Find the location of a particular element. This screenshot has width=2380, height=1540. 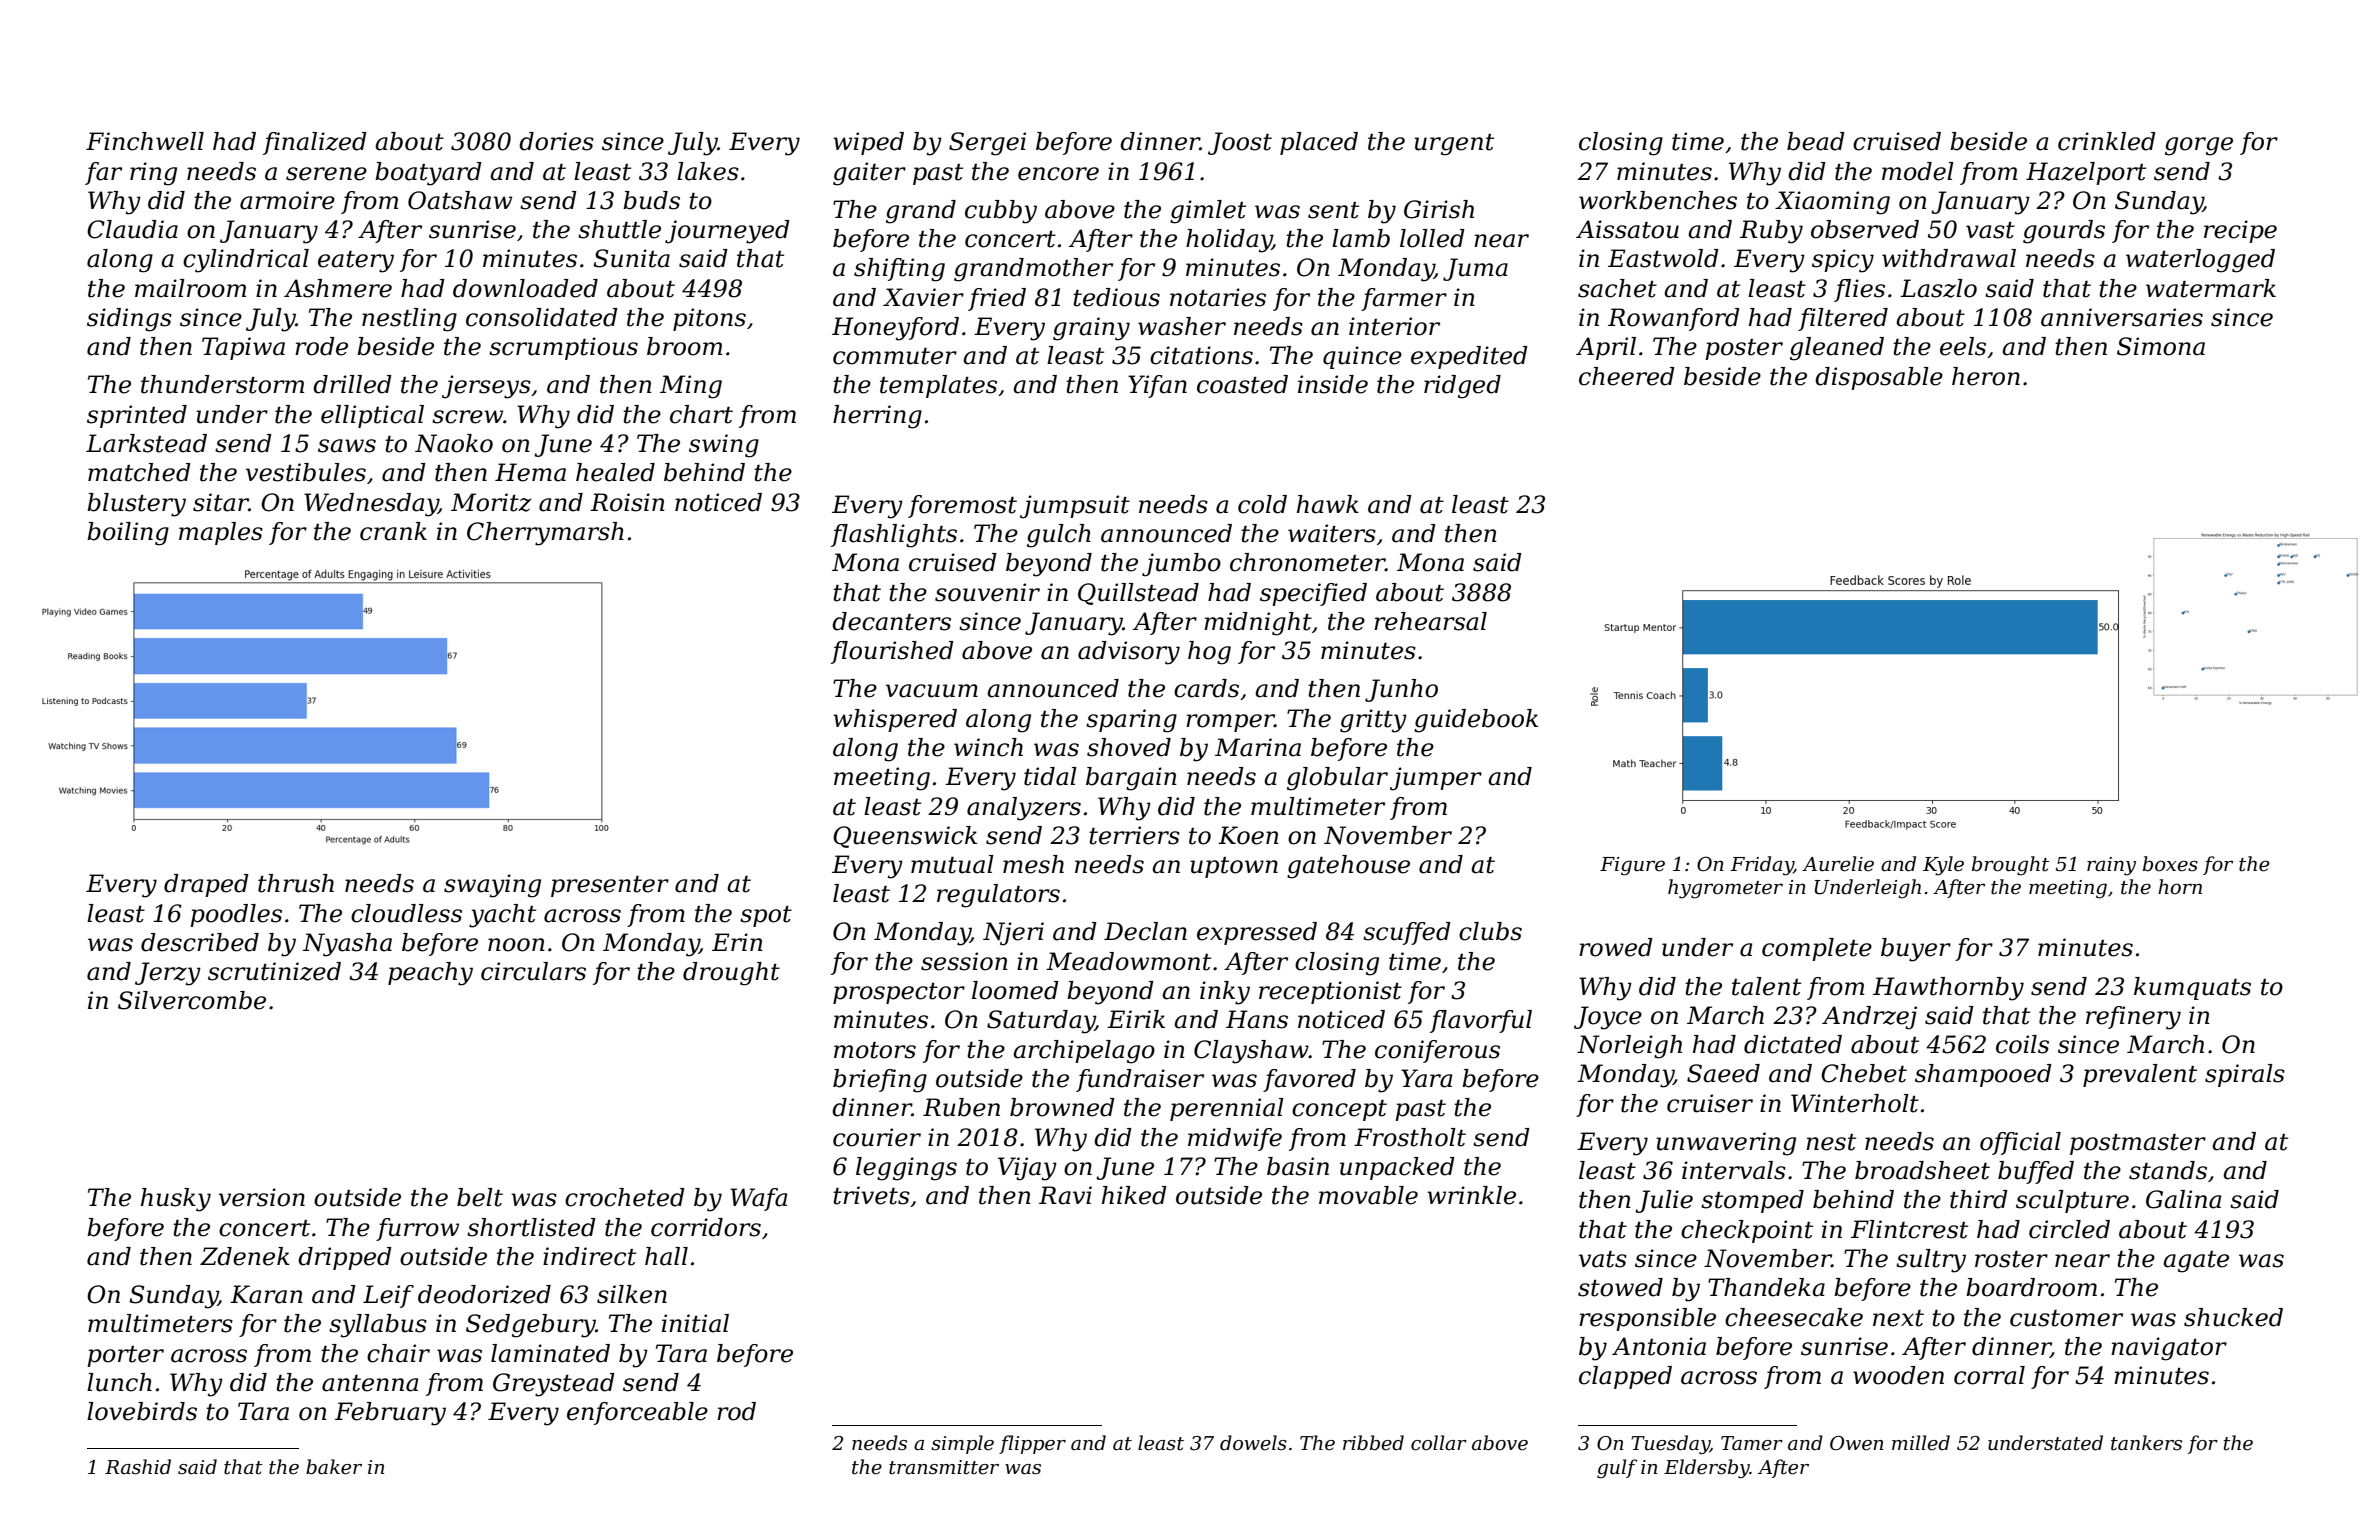

placed is located at coordinates (1319, 143).
